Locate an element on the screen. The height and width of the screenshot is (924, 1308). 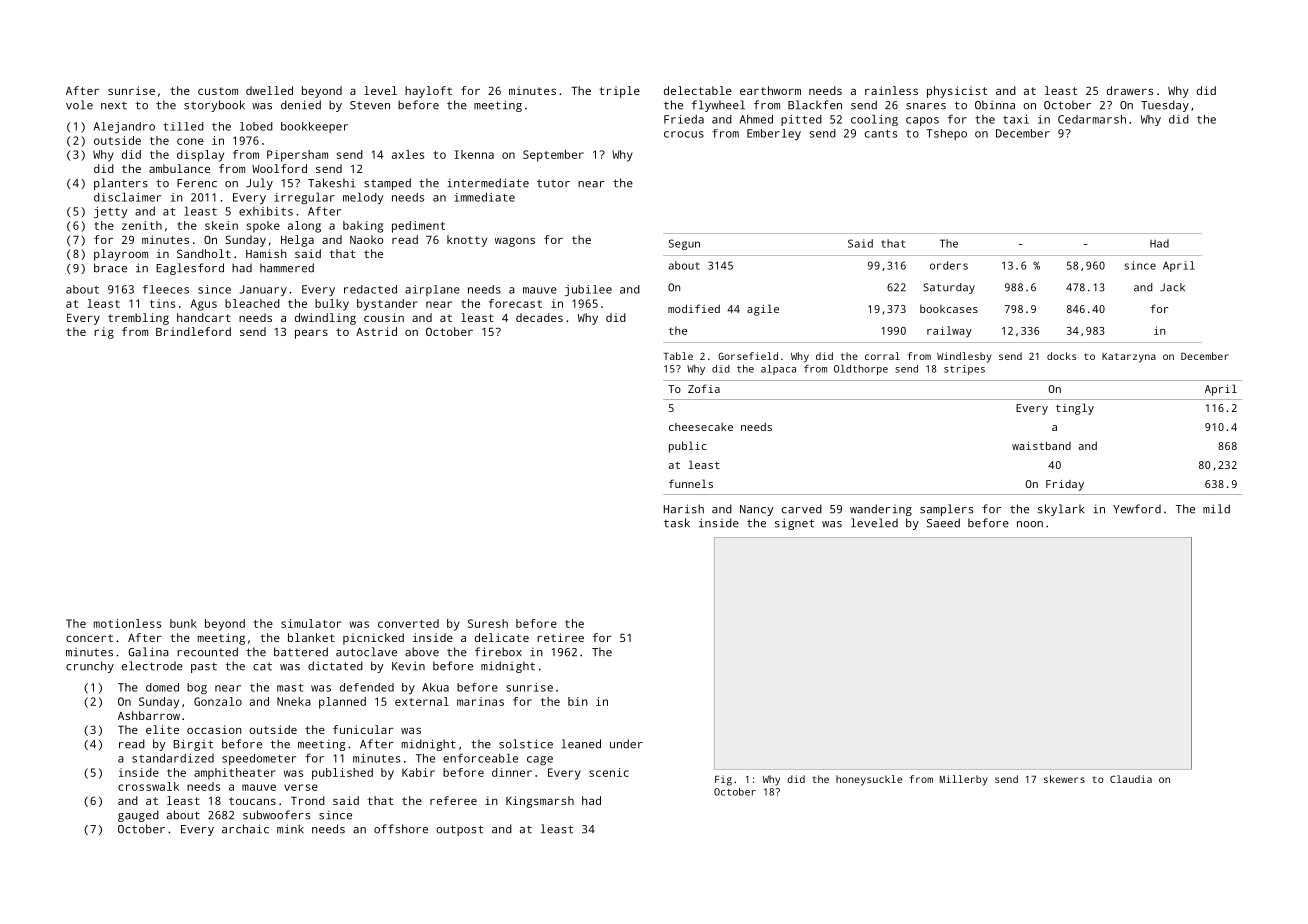
skewers is located at coordinates (1064, 779).
